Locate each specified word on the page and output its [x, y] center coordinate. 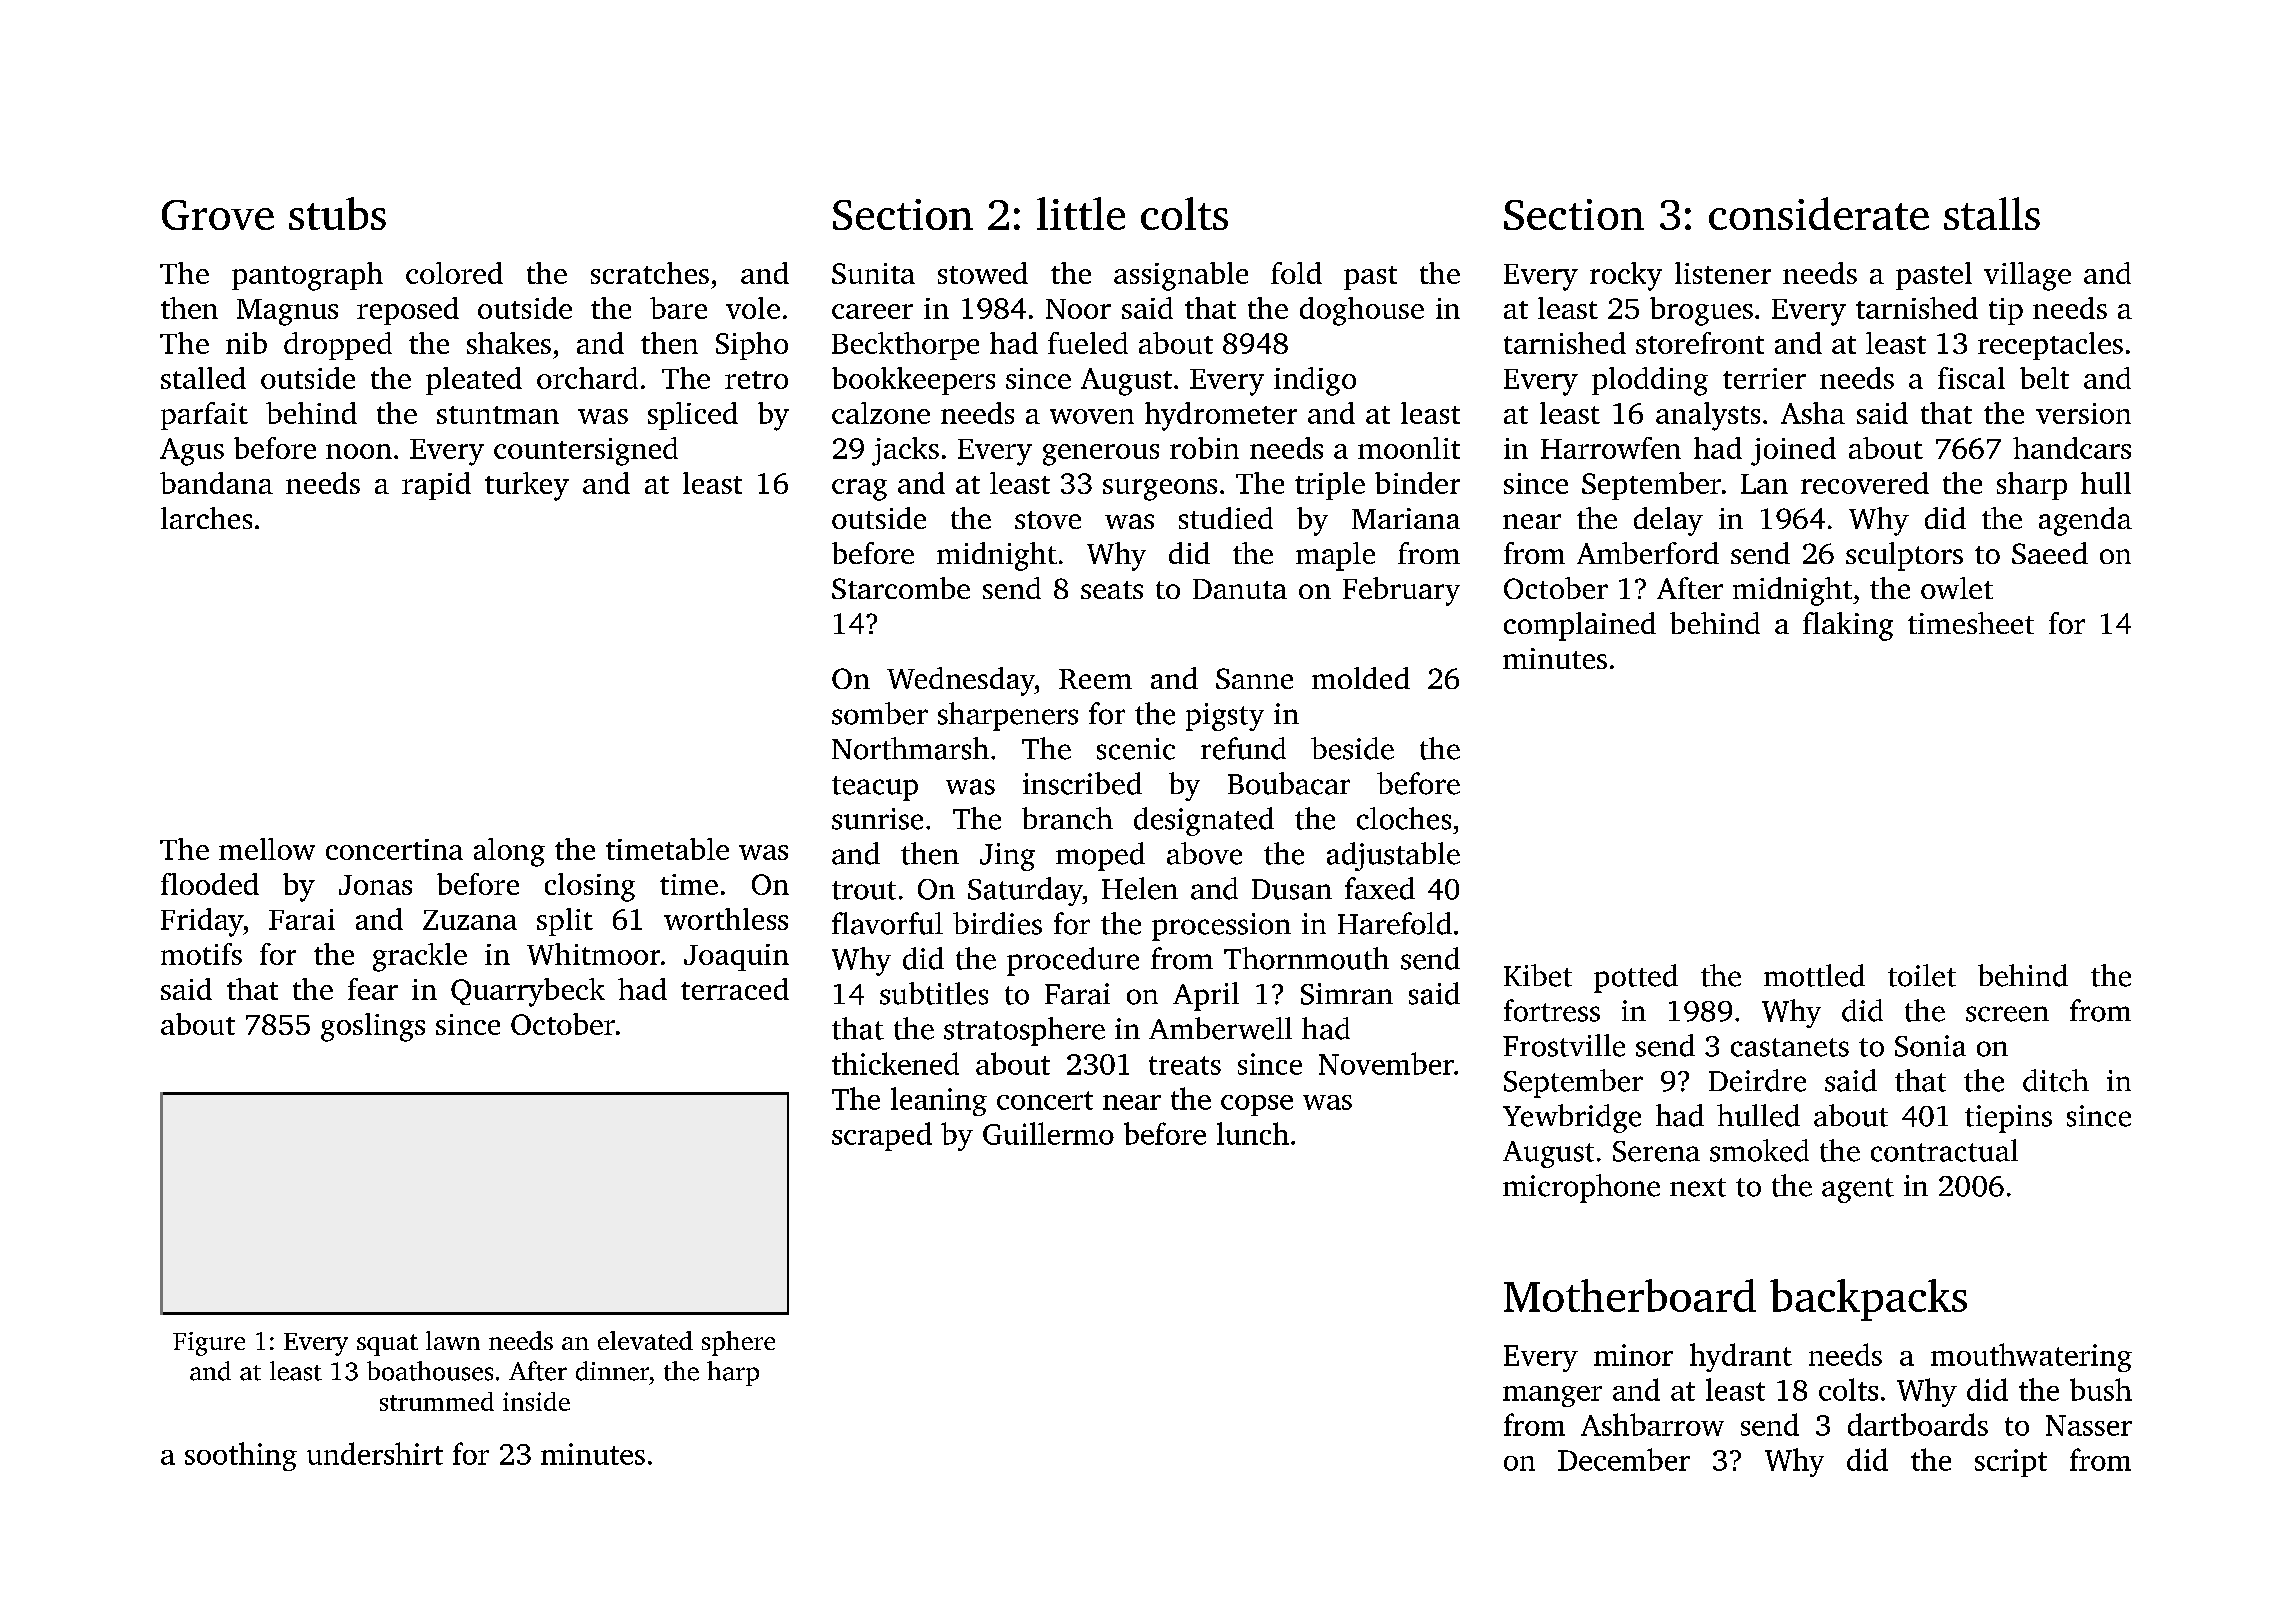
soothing [241, 1456]
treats [1185, 1065]
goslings [373, 1027]
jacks [905, 451]
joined [1793, 451]
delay [1668, 521]
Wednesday [961, 681]
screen [2007, 1014]
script [2011, 1463]
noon [359, 451]
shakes [509, 343]
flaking [1848, 626]
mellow [267, 849]
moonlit [1409, 448]
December [1624, 1459]
